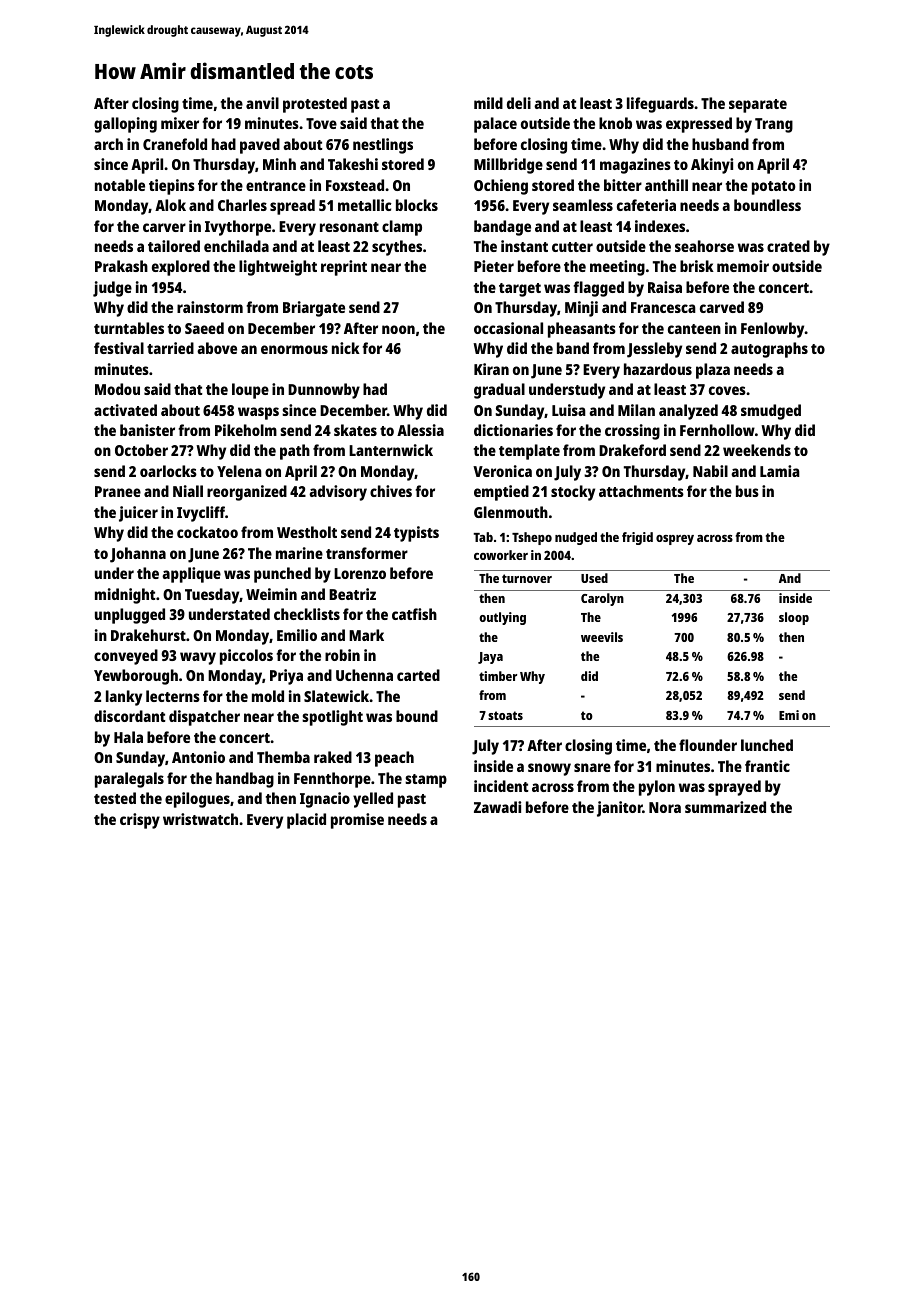 This screenshot has width=924, height=1308. What do you see at coordinates (794, 618) in the screenshot?
I see `sloop` at bounding box center [794, 618].
